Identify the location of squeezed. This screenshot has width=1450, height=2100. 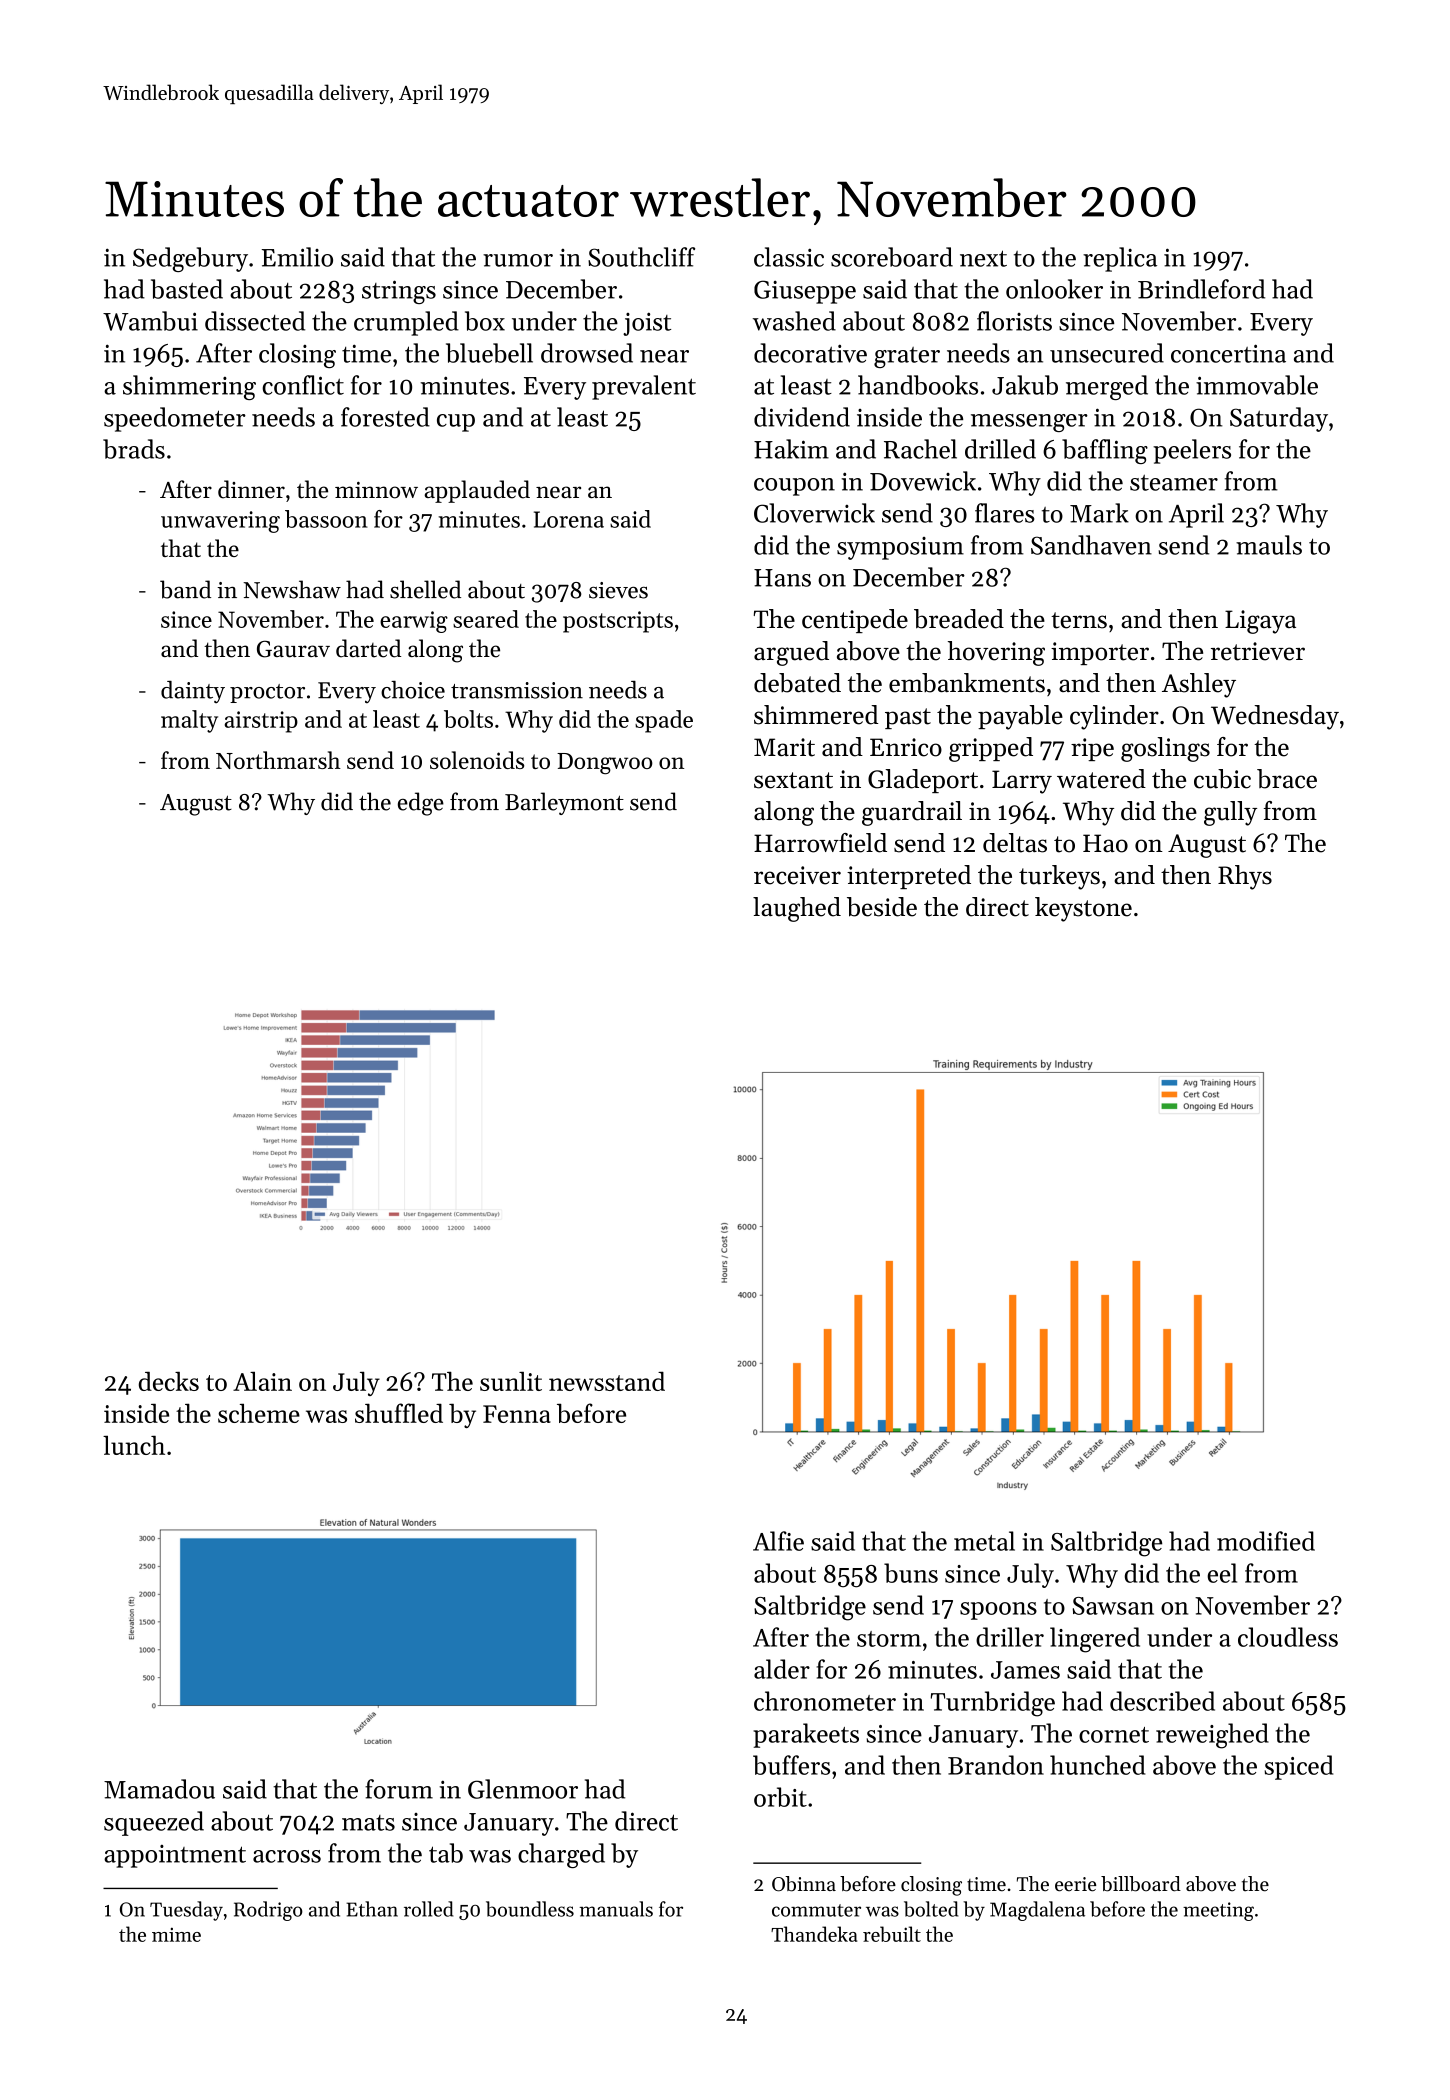
(154, 1823).
